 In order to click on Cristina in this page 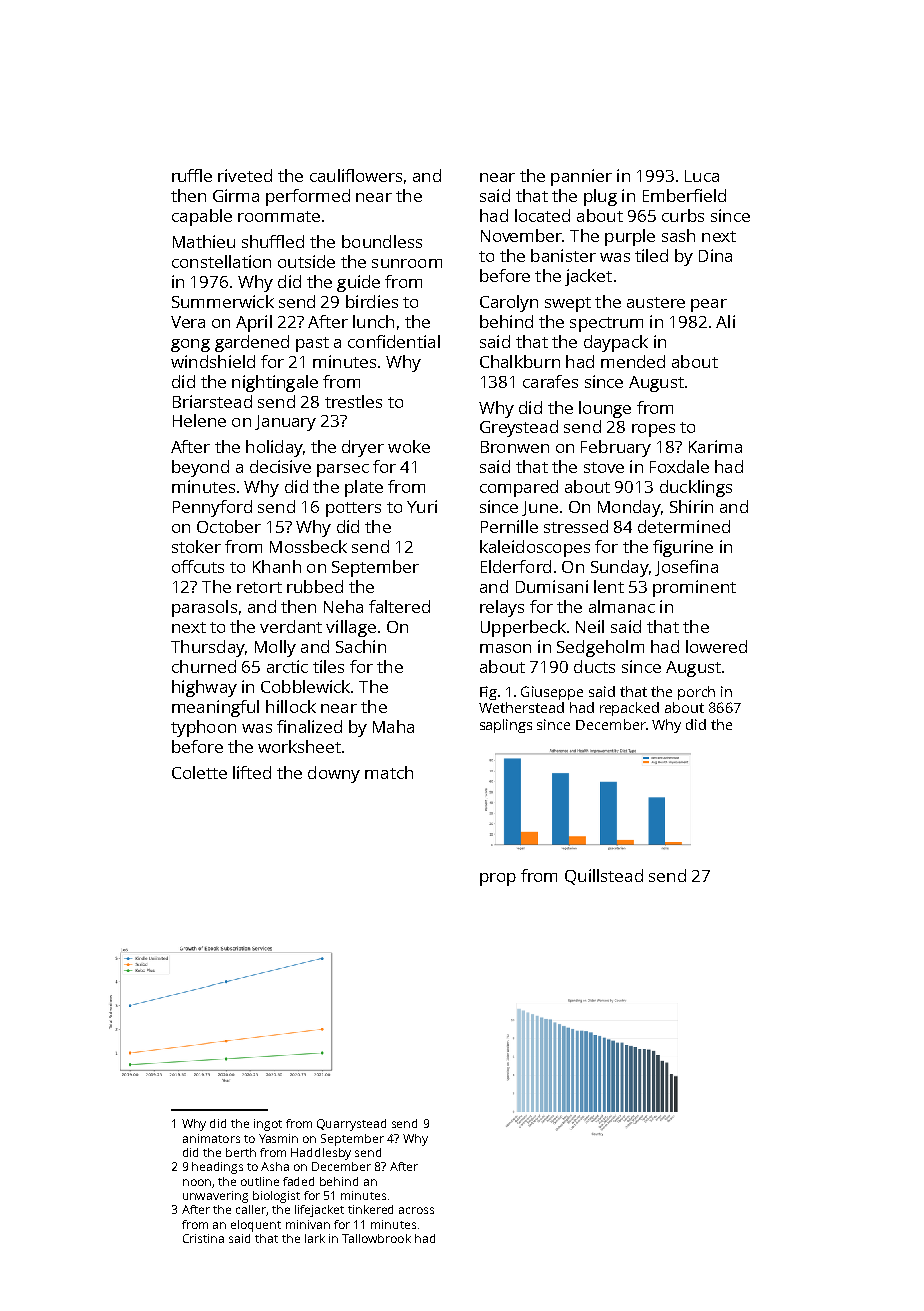, I will do `click(203, 1238)`.
